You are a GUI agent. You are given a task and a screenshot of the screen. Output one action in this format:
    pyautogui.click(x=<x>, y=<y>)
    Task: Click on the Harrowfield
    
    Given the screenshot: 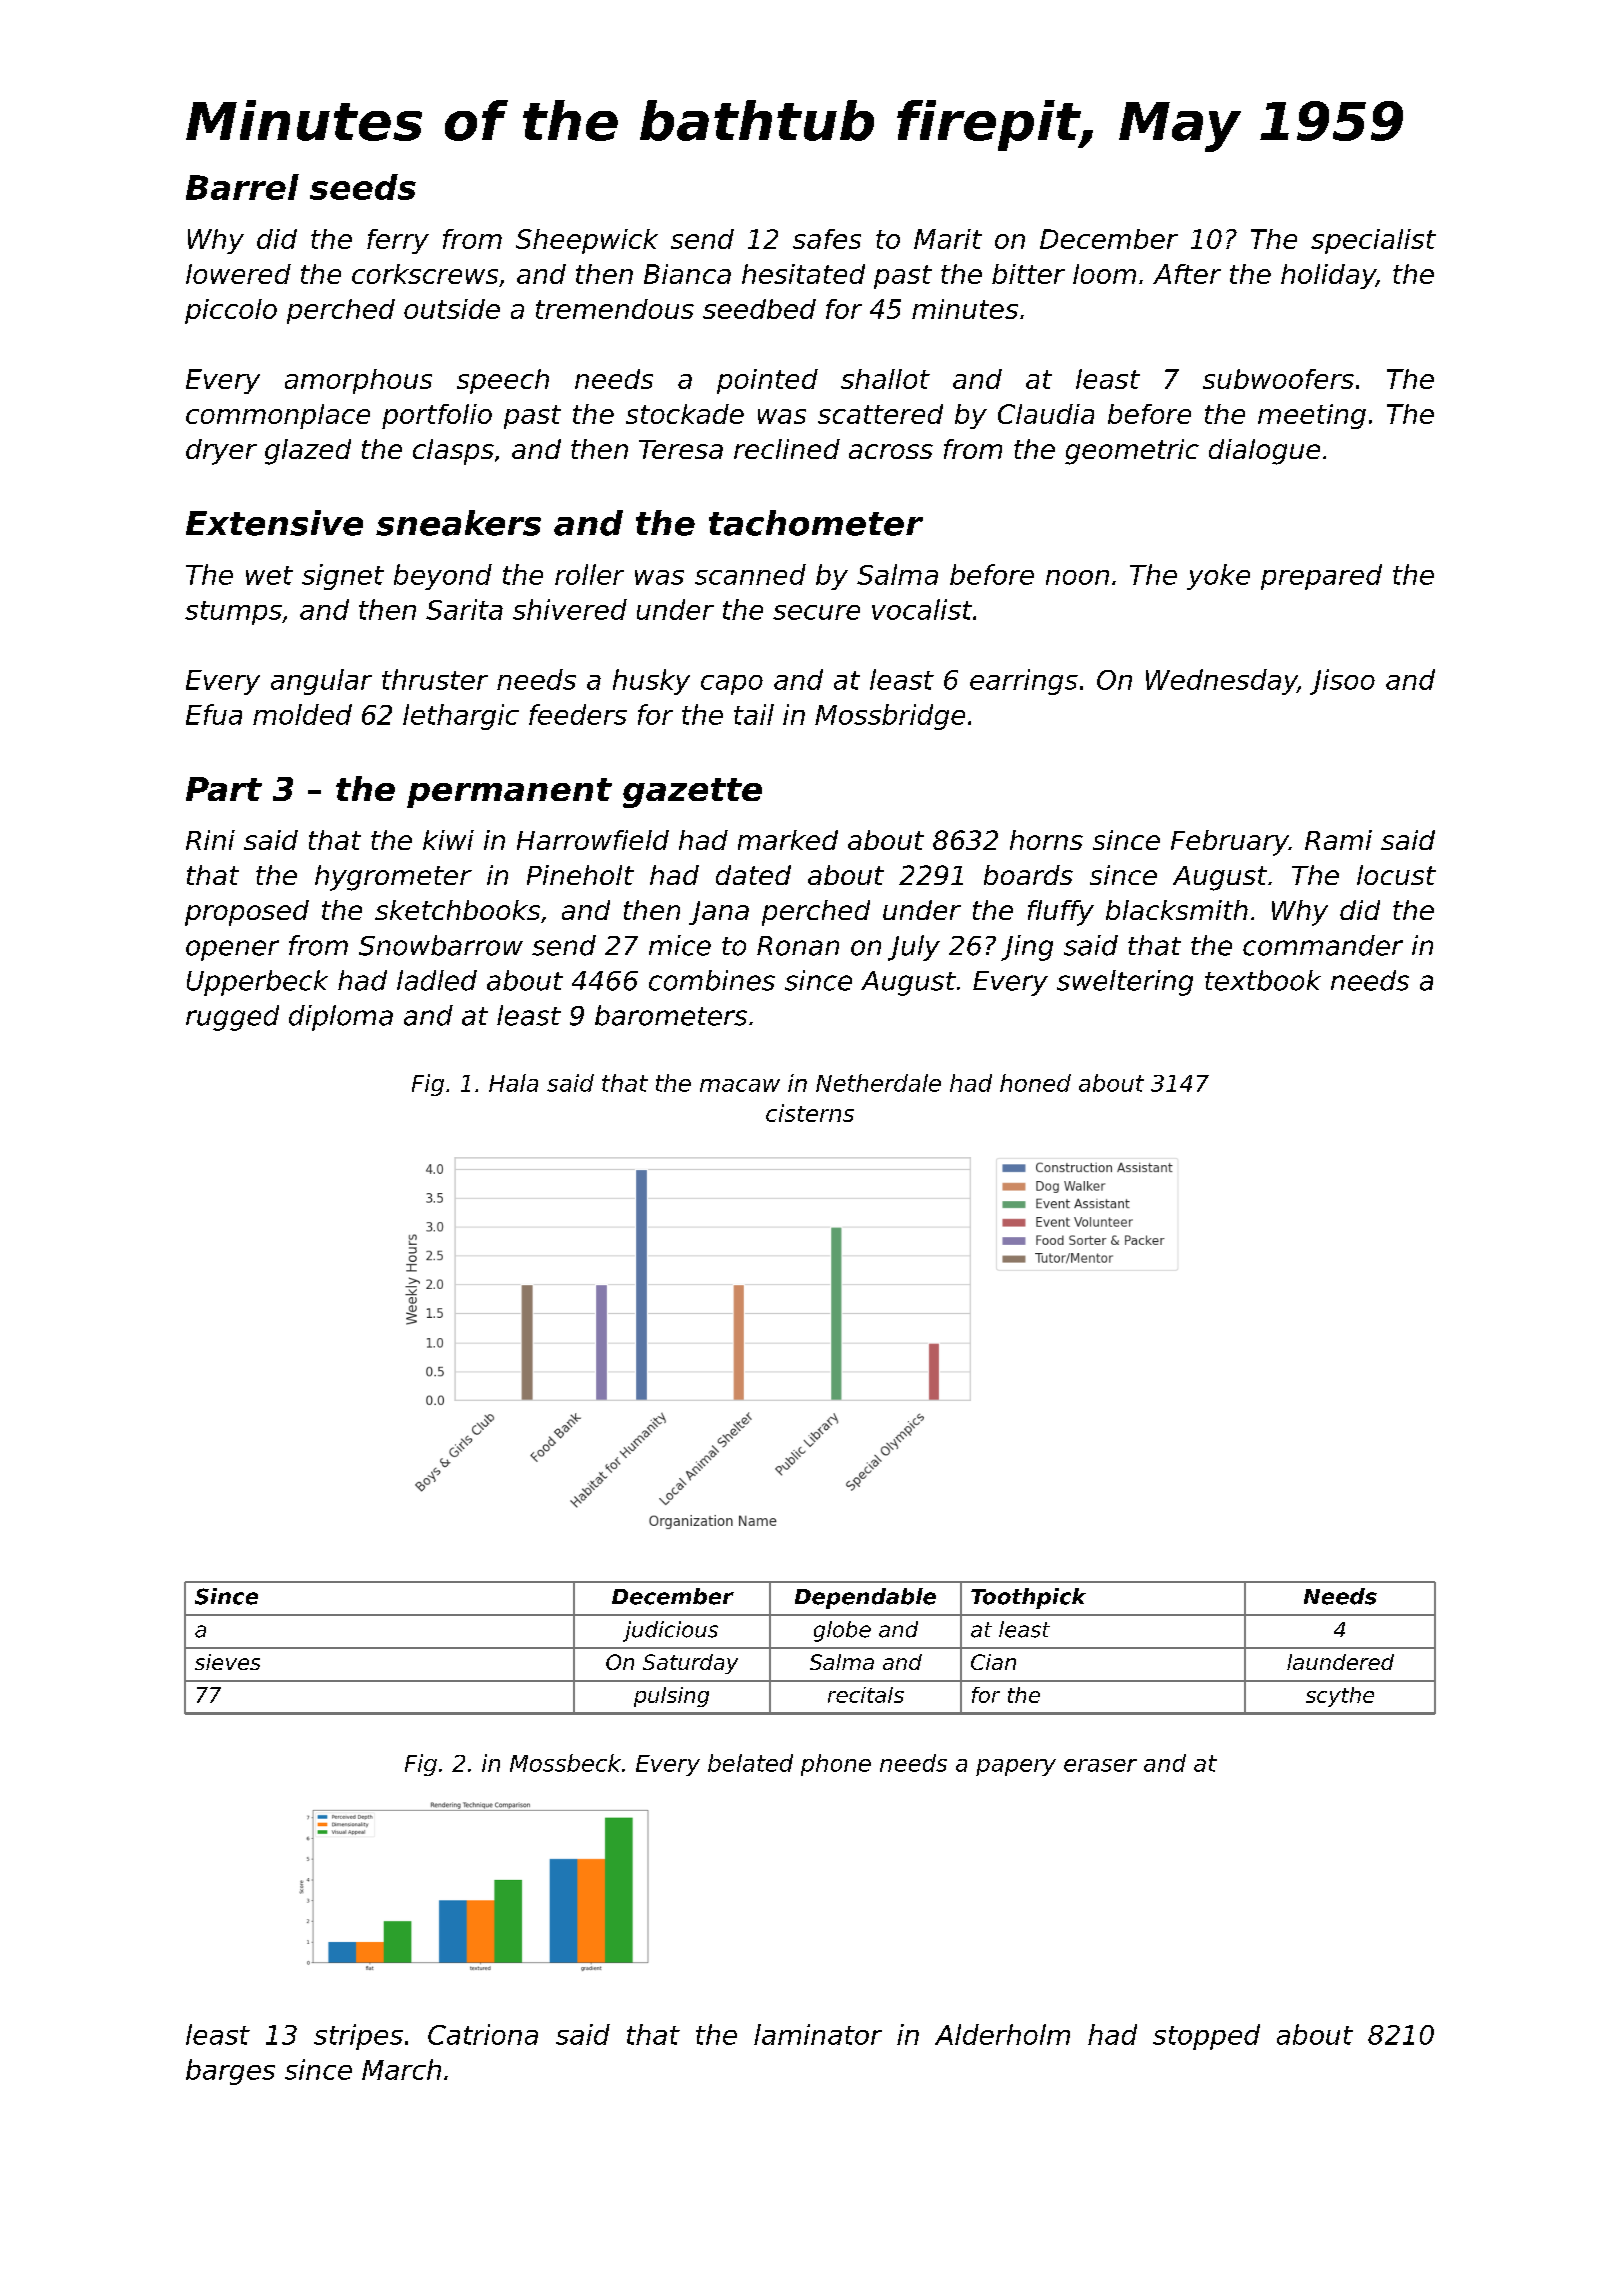 What is the action you would take?
    pyautogui.click(x=593, y=840)
